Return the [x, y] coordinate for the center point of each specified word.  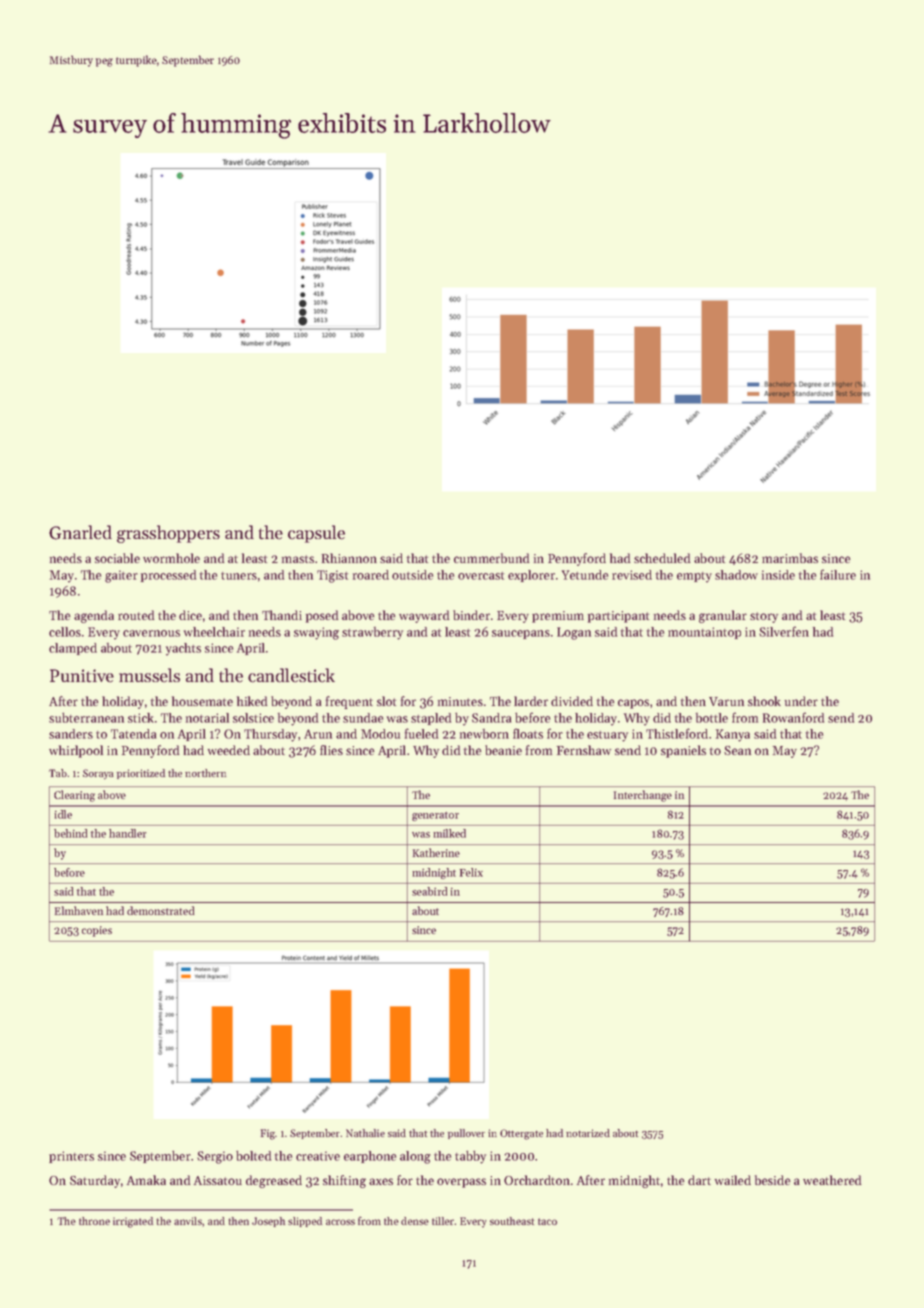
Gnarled [80, 532]
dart [699, 1180]
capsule [316, 534]
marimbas [790, 558]
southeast [512, 1221]
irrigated [133, 1222]
